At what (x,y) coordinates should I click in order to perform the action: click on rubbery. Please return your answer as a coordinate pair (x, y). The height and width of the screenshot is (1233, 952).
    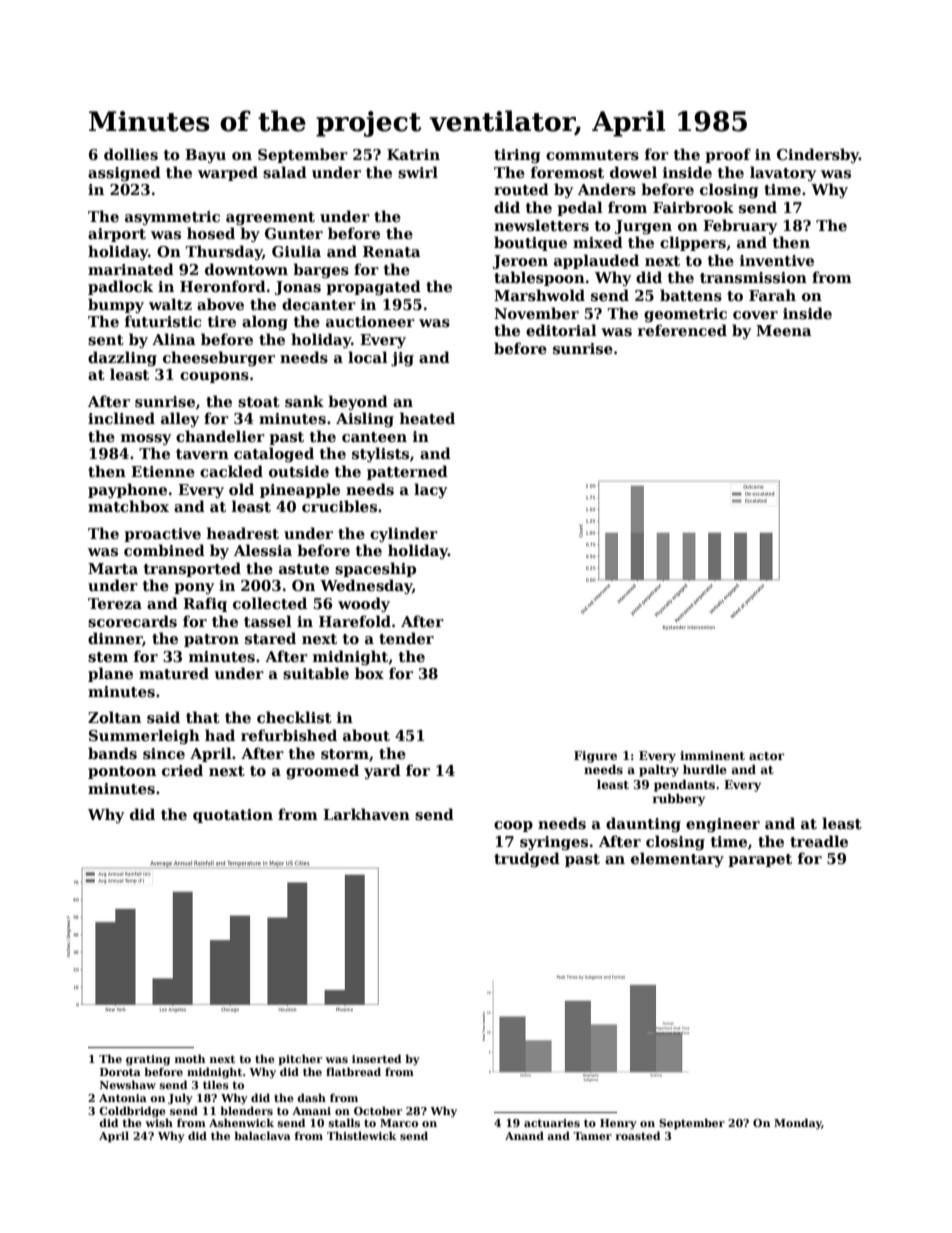
    Looking at the image, I should click on (679, 800).
